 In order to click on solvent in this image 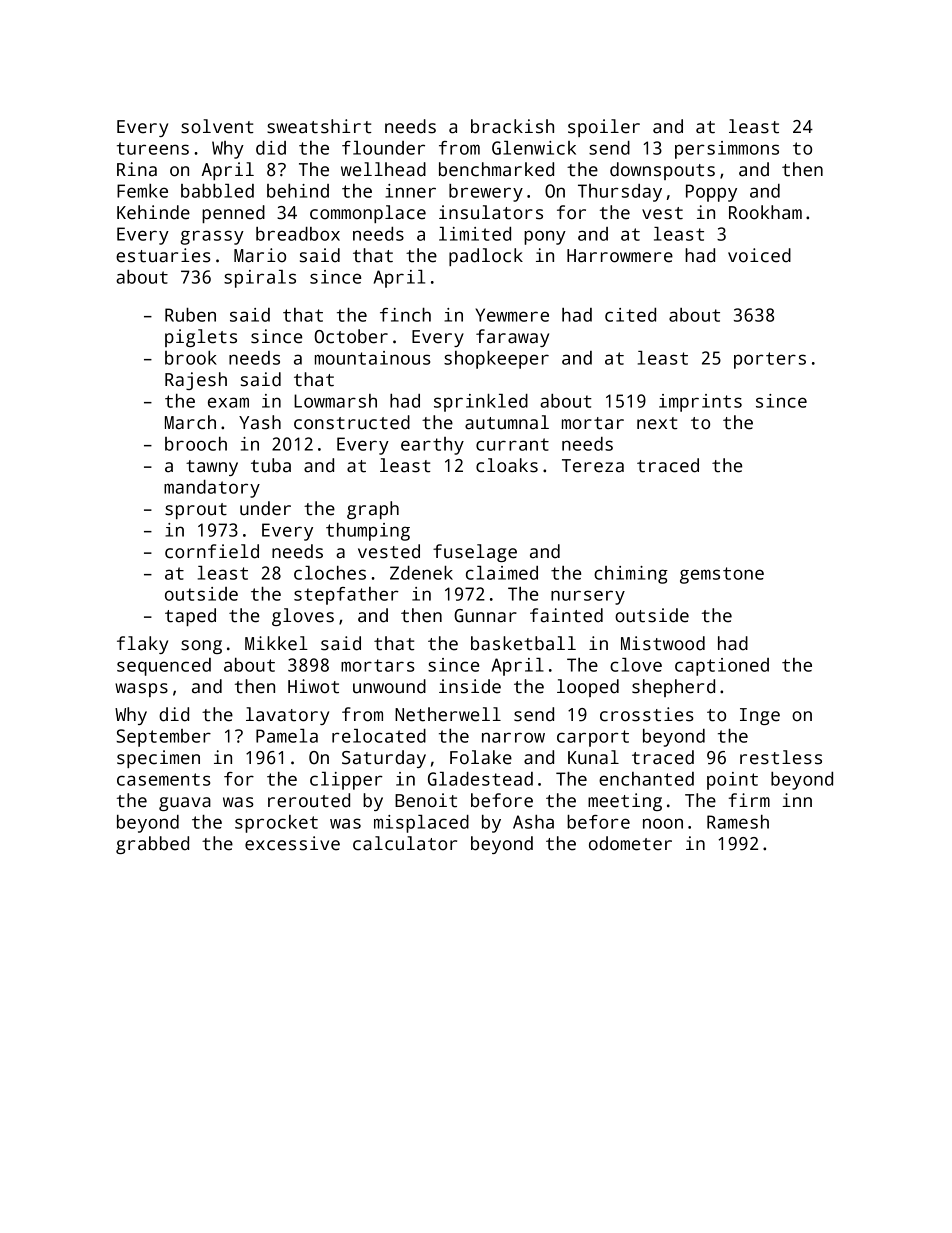, I will do `click(217, 126)`.
